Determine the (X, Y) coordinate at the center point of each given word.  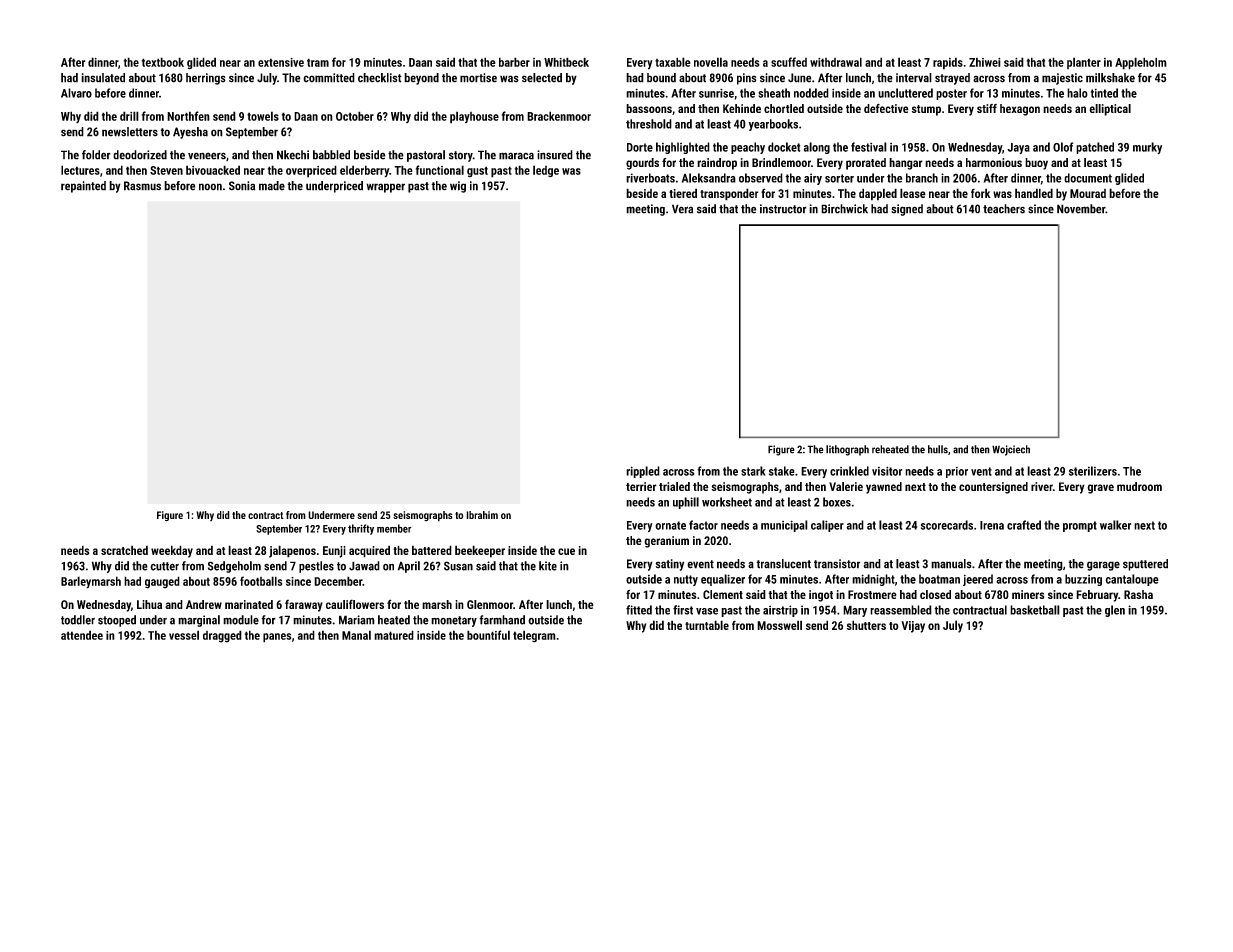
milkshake (1110, 78)
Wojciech (1011, 450)
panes (277, 638)
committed (329, 78)
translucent (783, 564)
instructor (783, 209)
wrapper (385, 188)
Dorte (640, 147)
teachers (1004, 209)
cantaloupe (1132, 580)
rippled (643, 472)
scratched (124, 550)
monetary (454, 621)
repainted (83, 187)
